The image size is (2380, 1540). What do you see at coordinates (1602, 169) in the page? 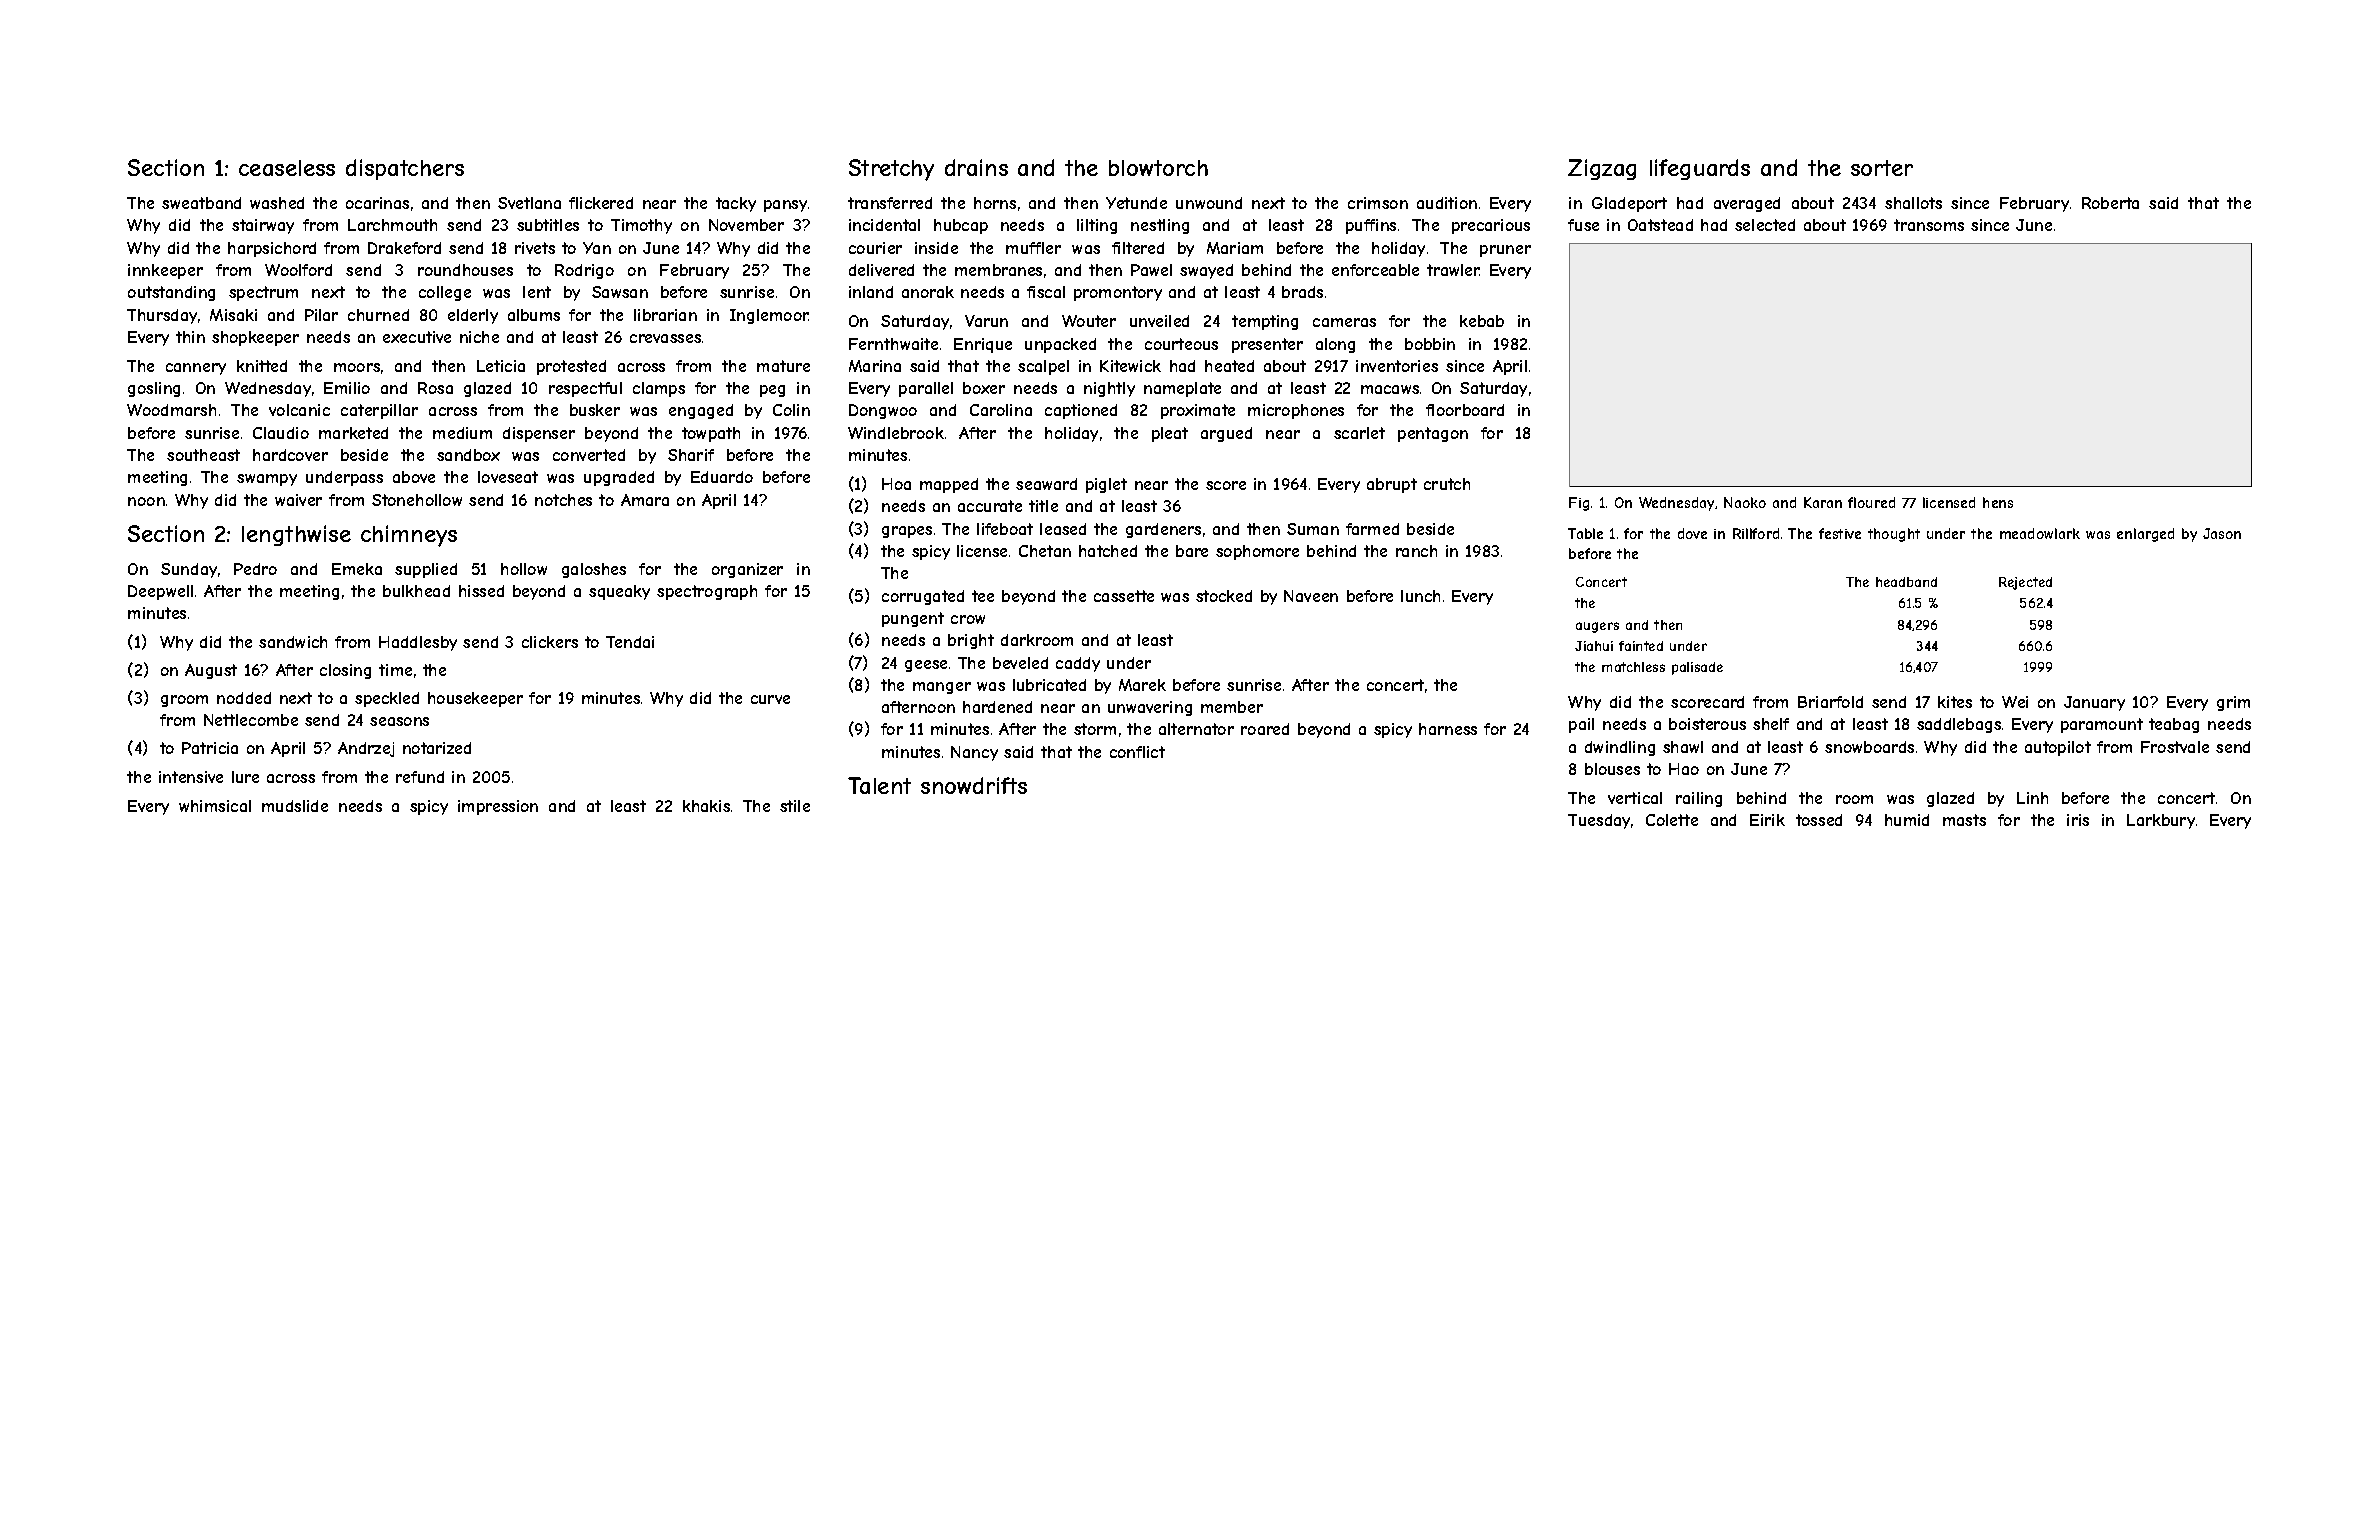
I see `Zigzag` at bounding box center [1602, 169].
